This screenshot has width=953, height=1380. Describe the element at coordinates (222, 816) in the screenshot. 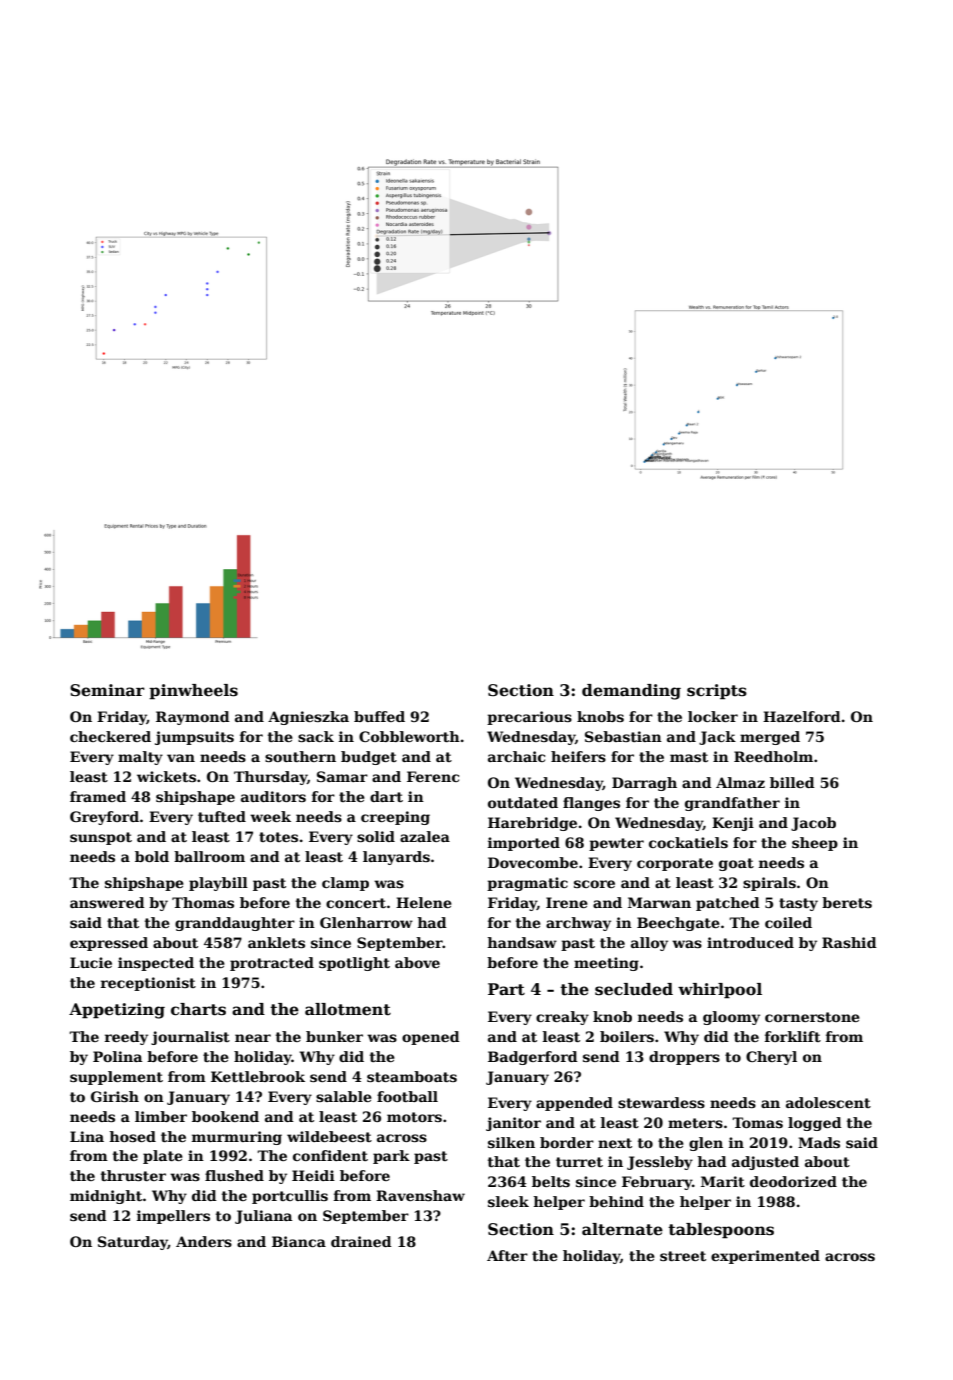

I see `tufted` at that location.
